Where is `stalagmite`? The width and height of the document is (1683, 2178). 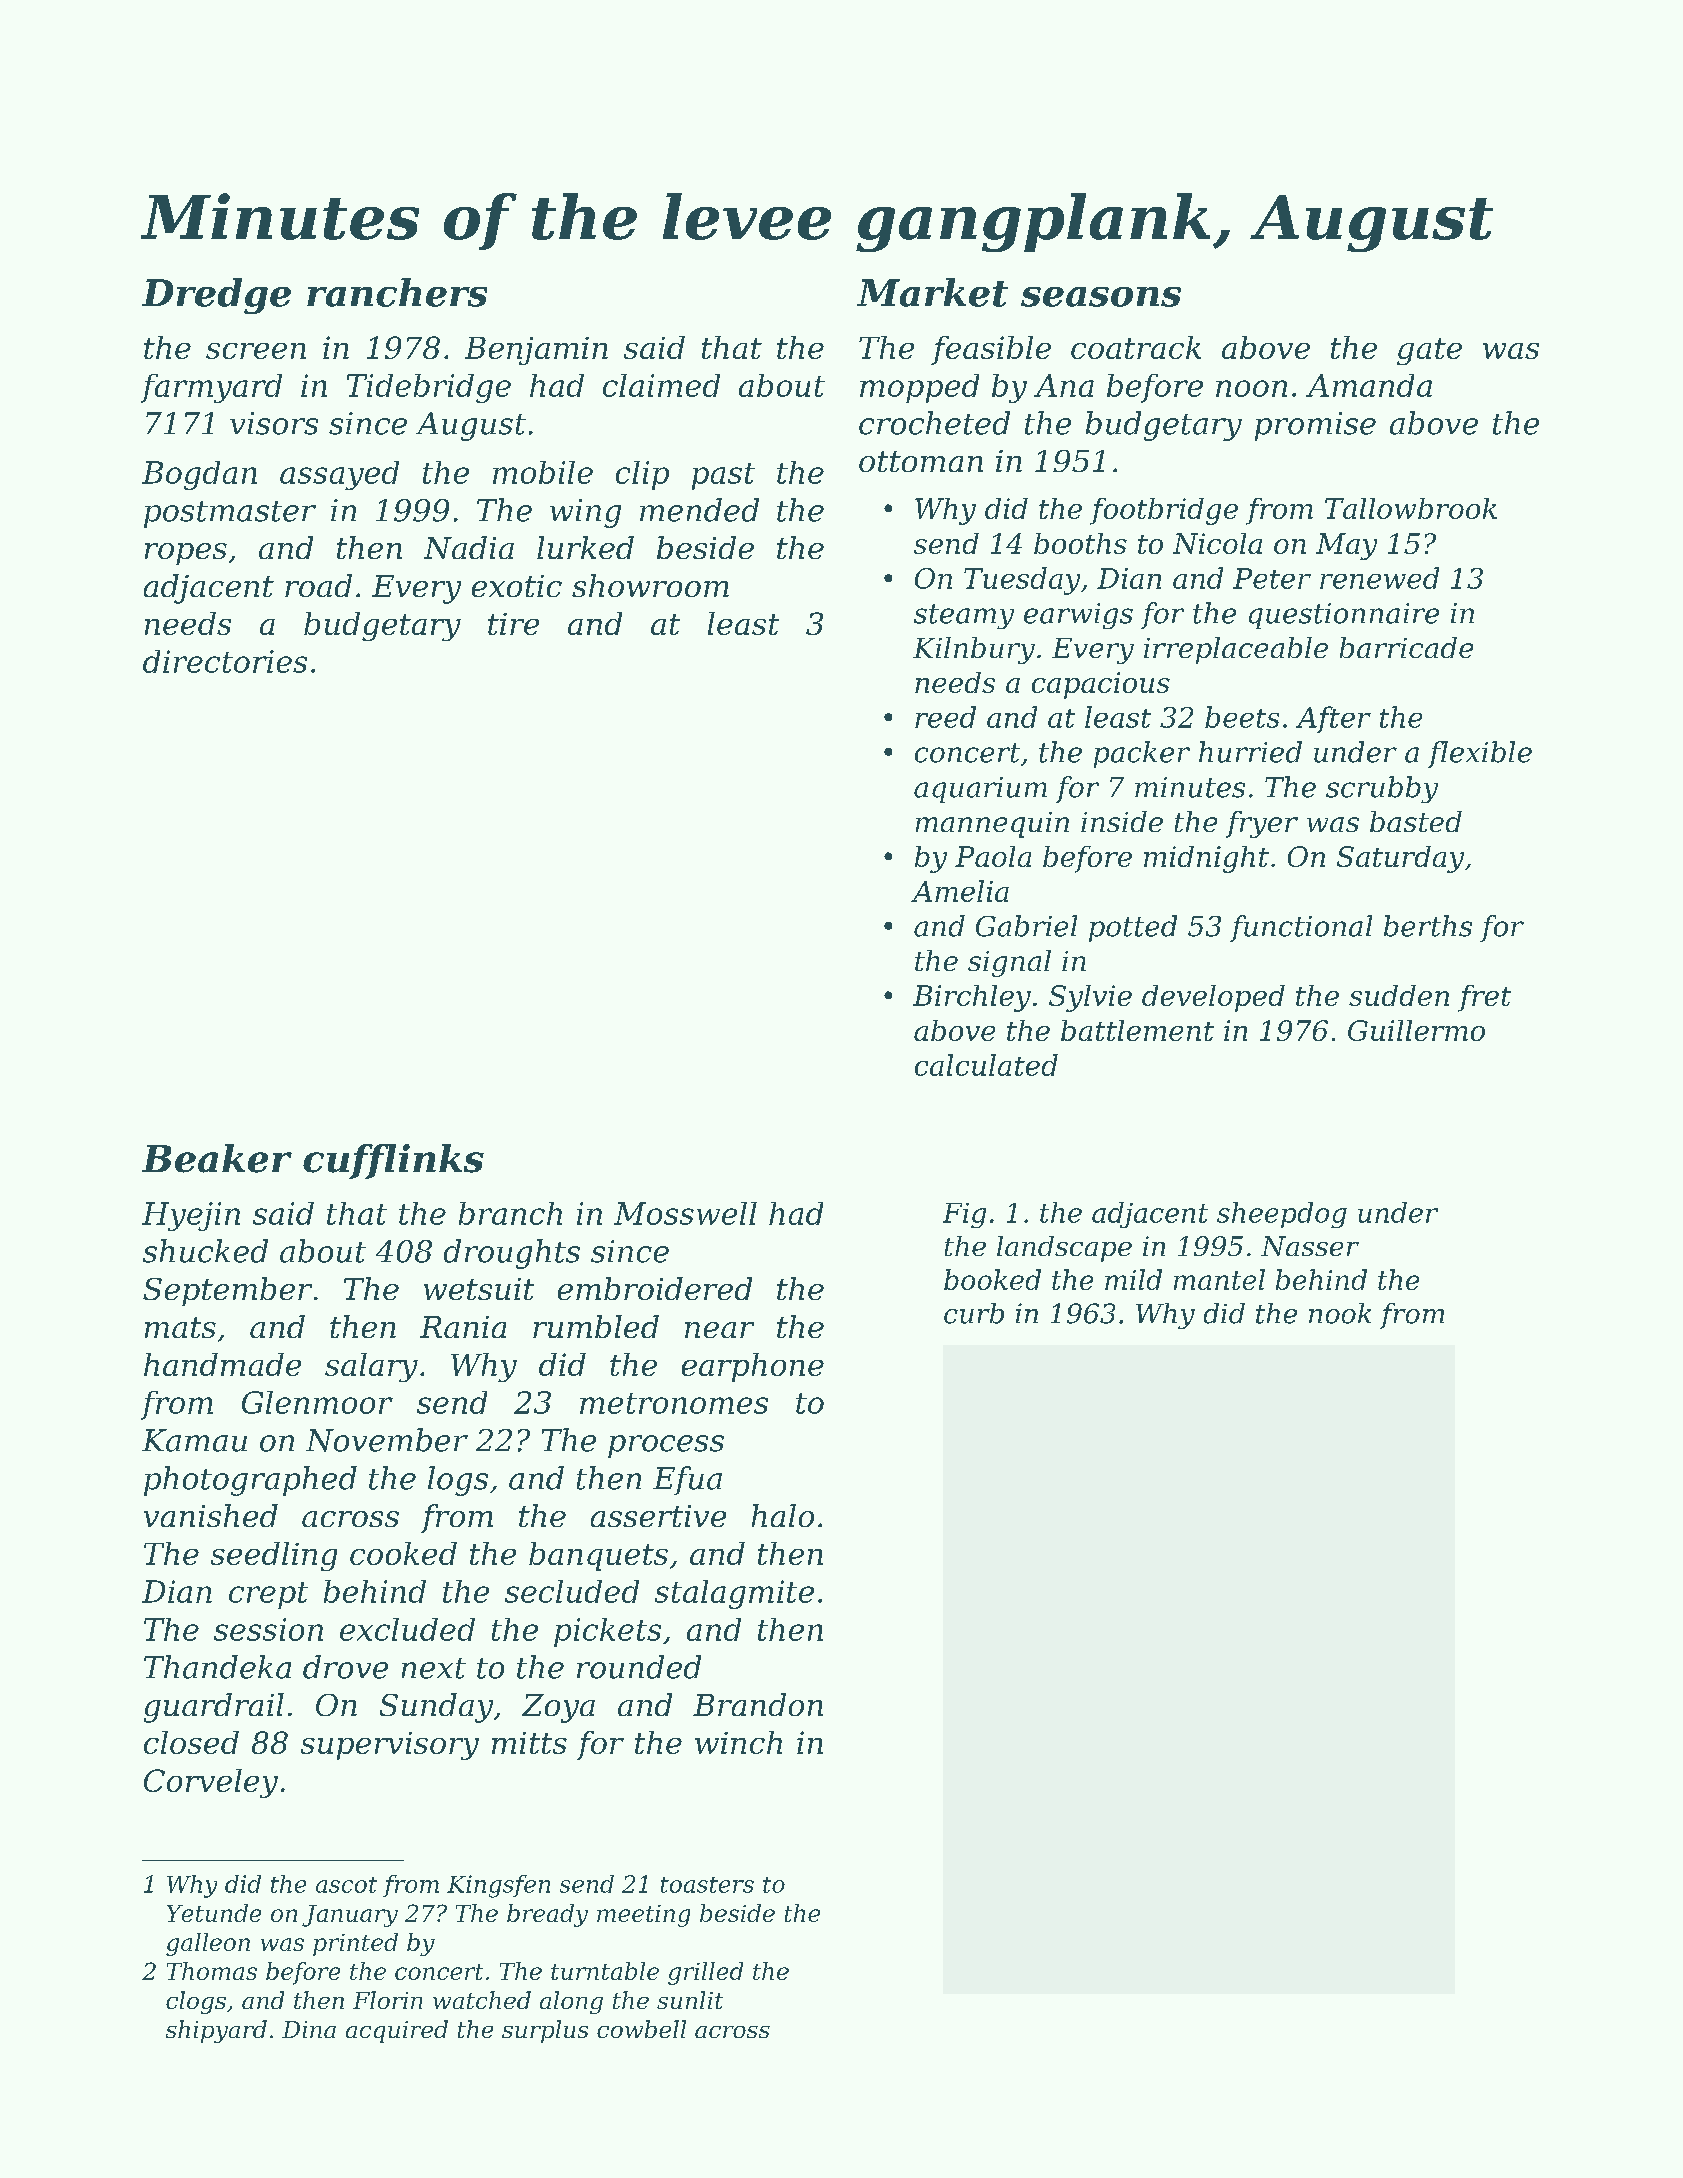 stalagmite is located at coordinates (734, 1594).
